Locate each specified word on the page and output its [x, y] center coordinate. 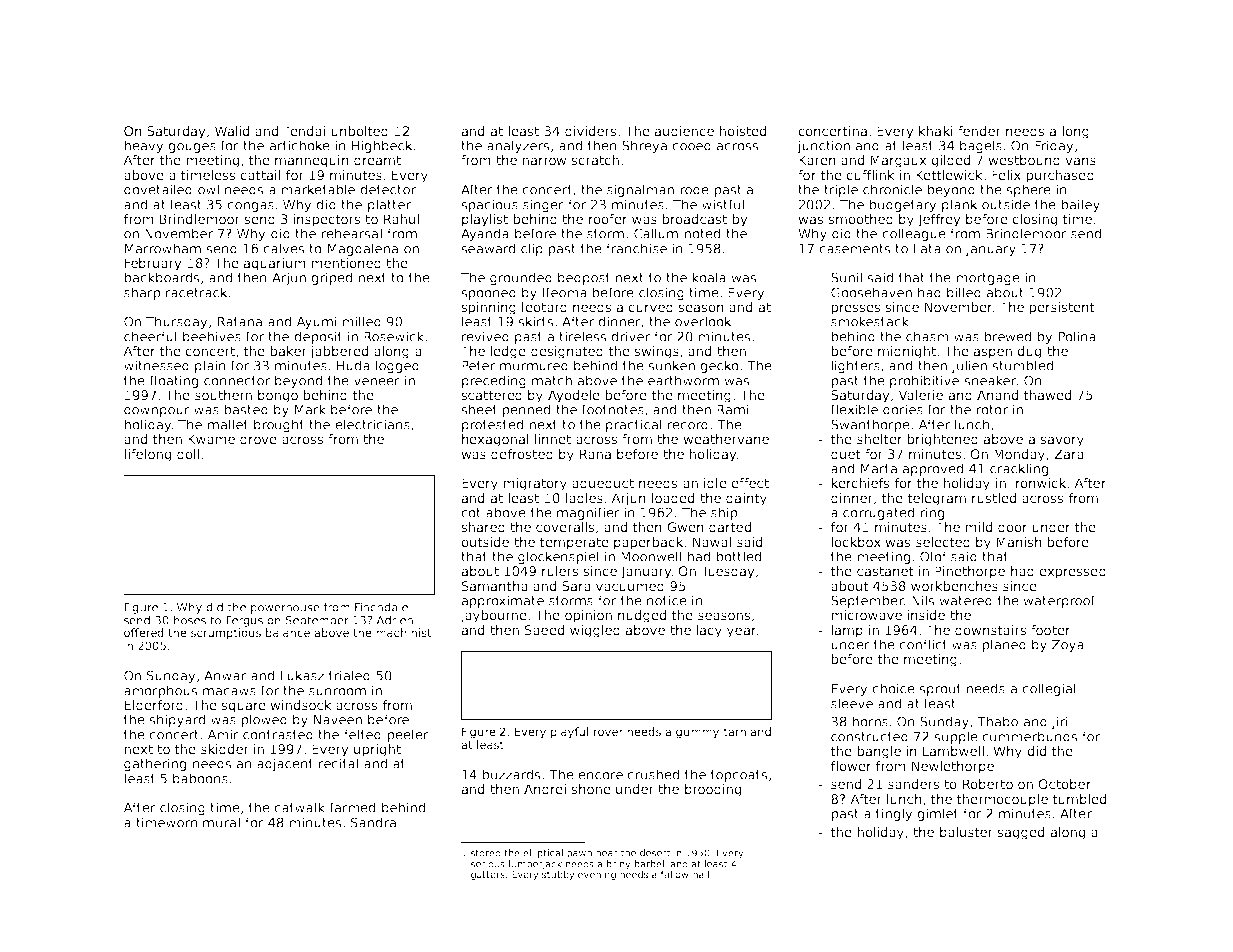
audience [684, 131]
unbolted [359, 131]
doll [188, 454]
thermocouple [1002, 800]
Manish [1019, 542]
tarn [735, 732]
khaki [936, 131]
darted [730, 527]
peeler [408, 735]
